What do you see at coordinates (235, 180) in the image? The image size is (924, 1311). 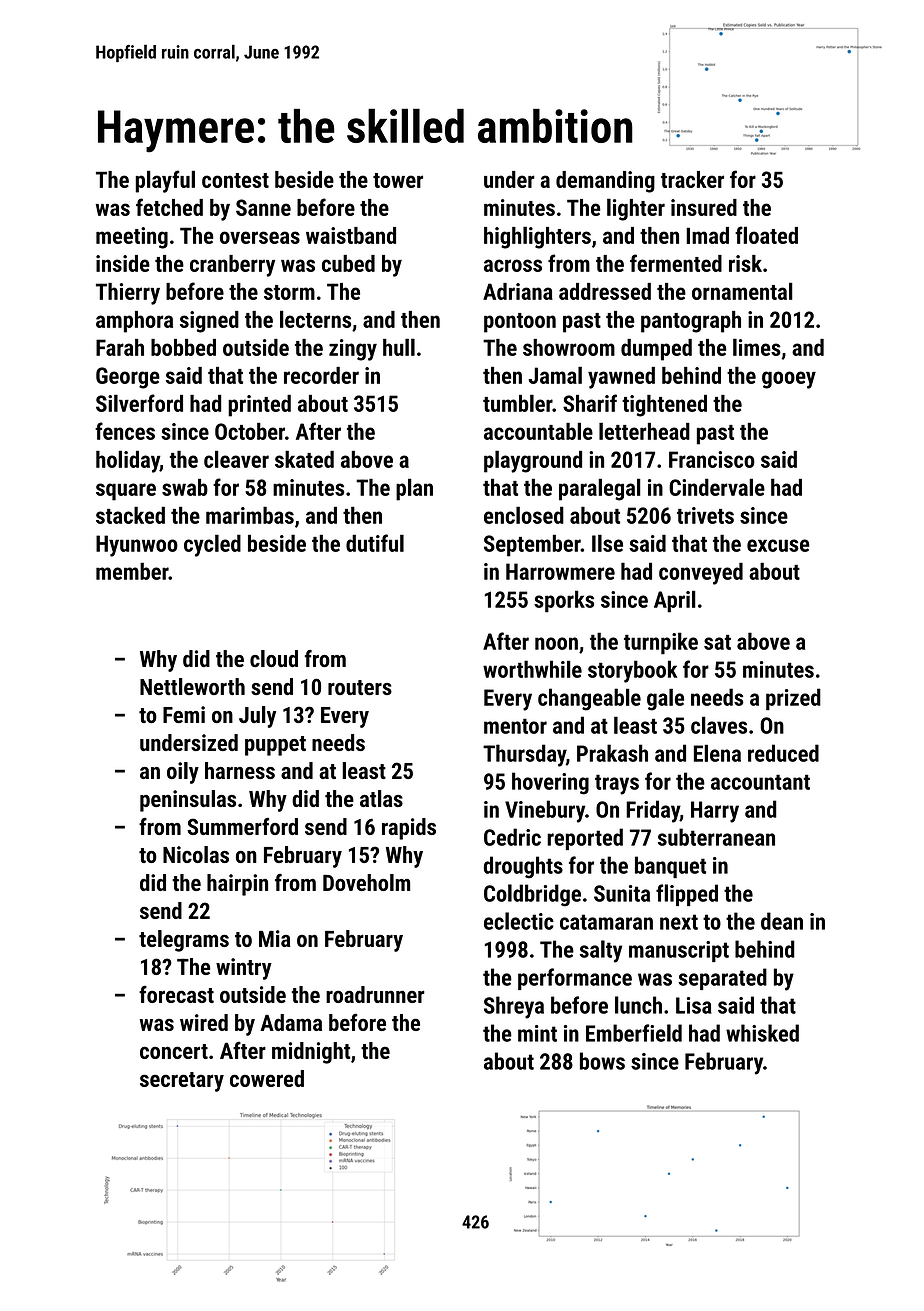 I see `contest` at bounding box center [235, 180].
